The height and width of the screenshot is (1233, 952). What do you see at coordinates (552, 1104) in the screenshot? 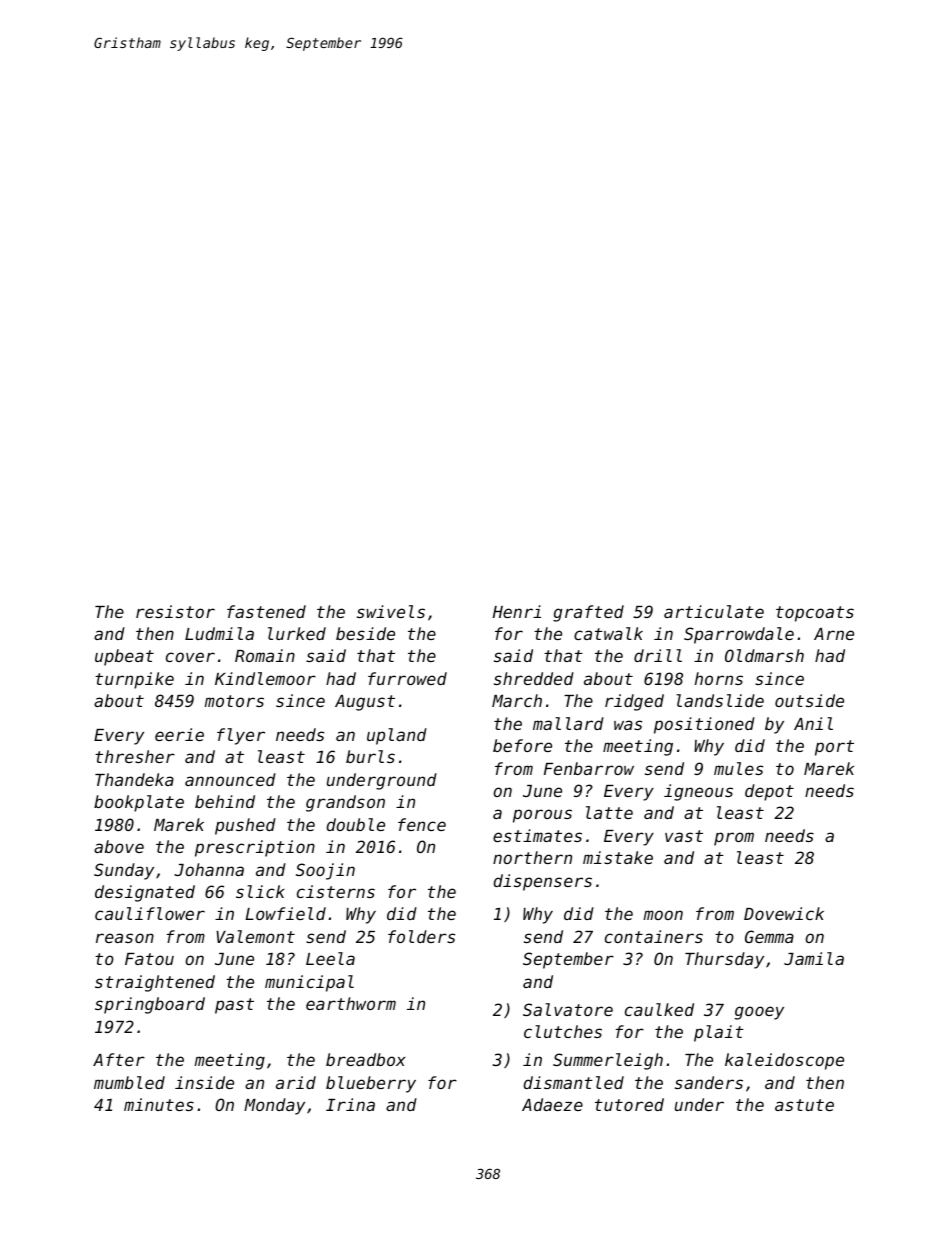
I see `Adaeze` at bounding box center [552, 1104].
